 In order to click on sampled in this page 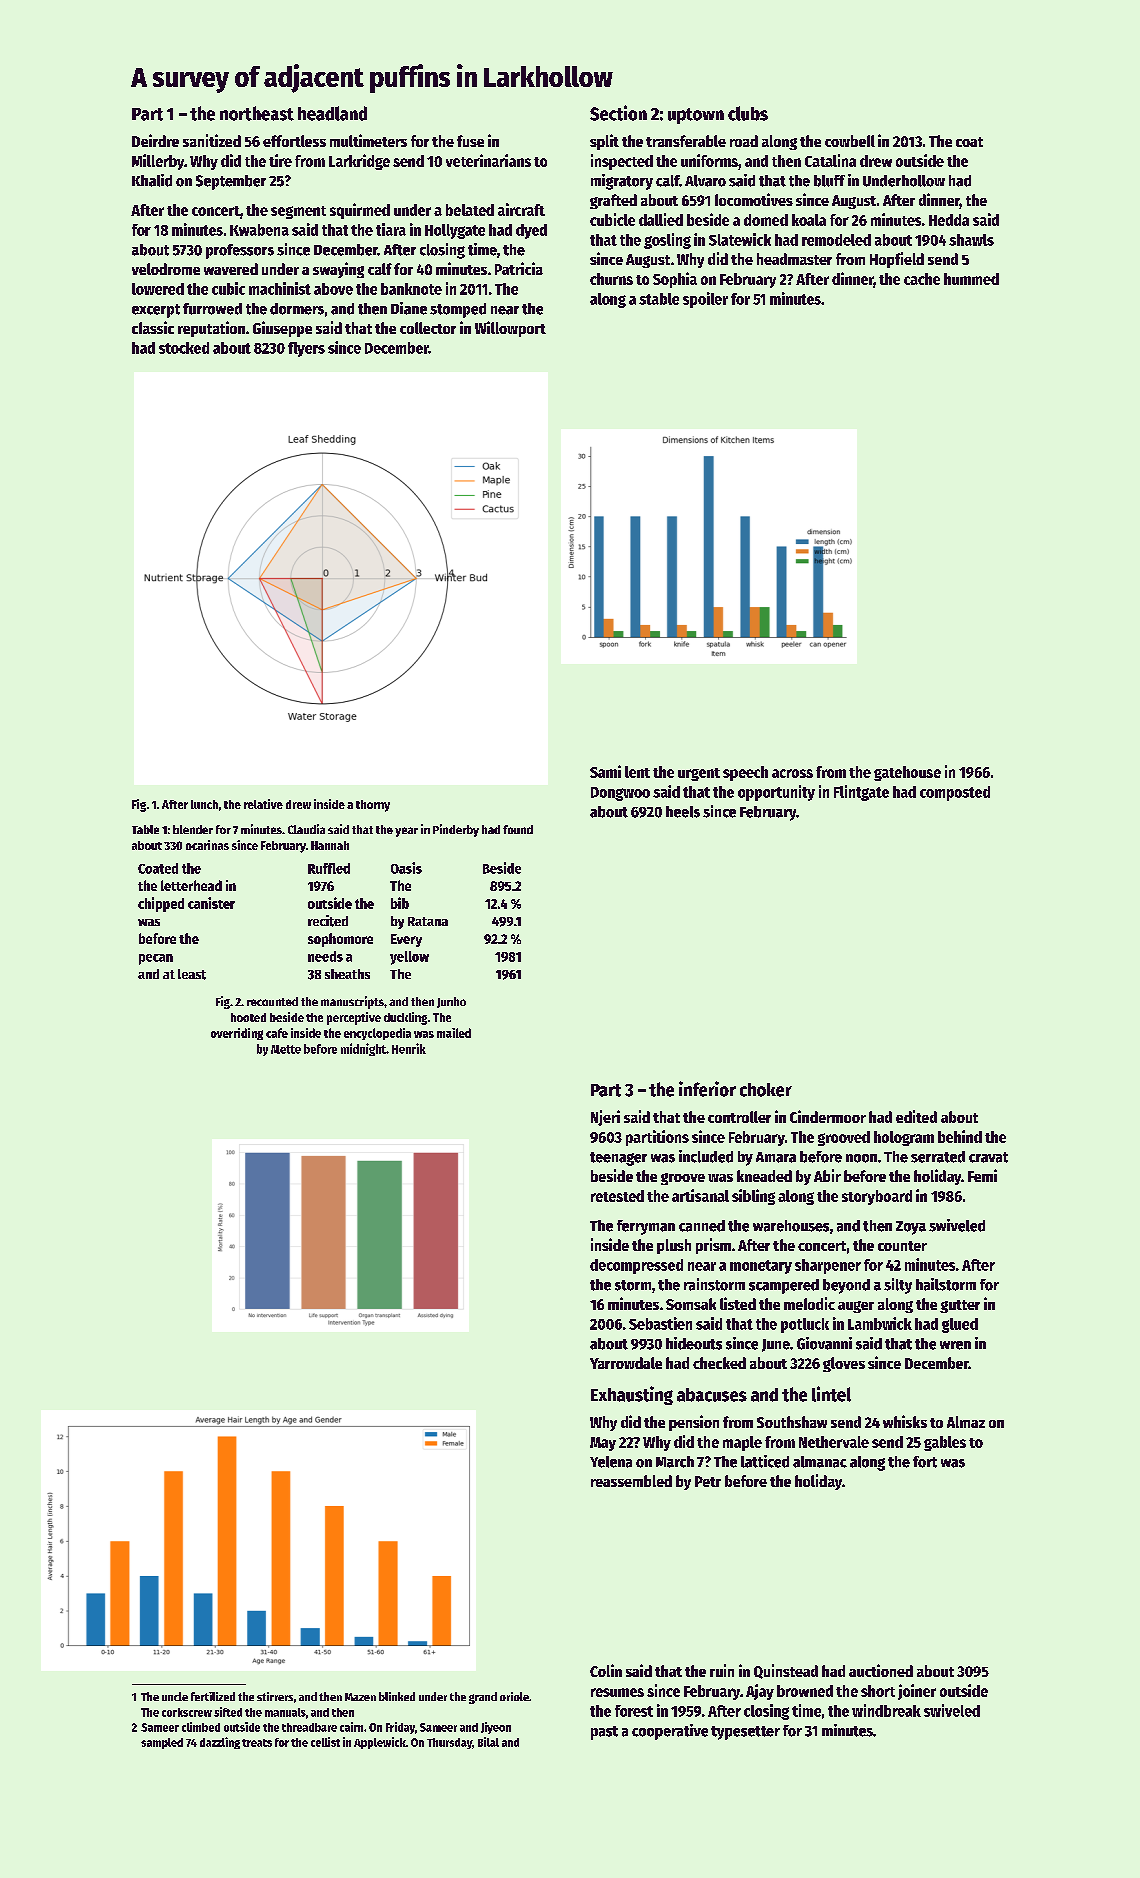, I will do `click(162, 1743)`.
